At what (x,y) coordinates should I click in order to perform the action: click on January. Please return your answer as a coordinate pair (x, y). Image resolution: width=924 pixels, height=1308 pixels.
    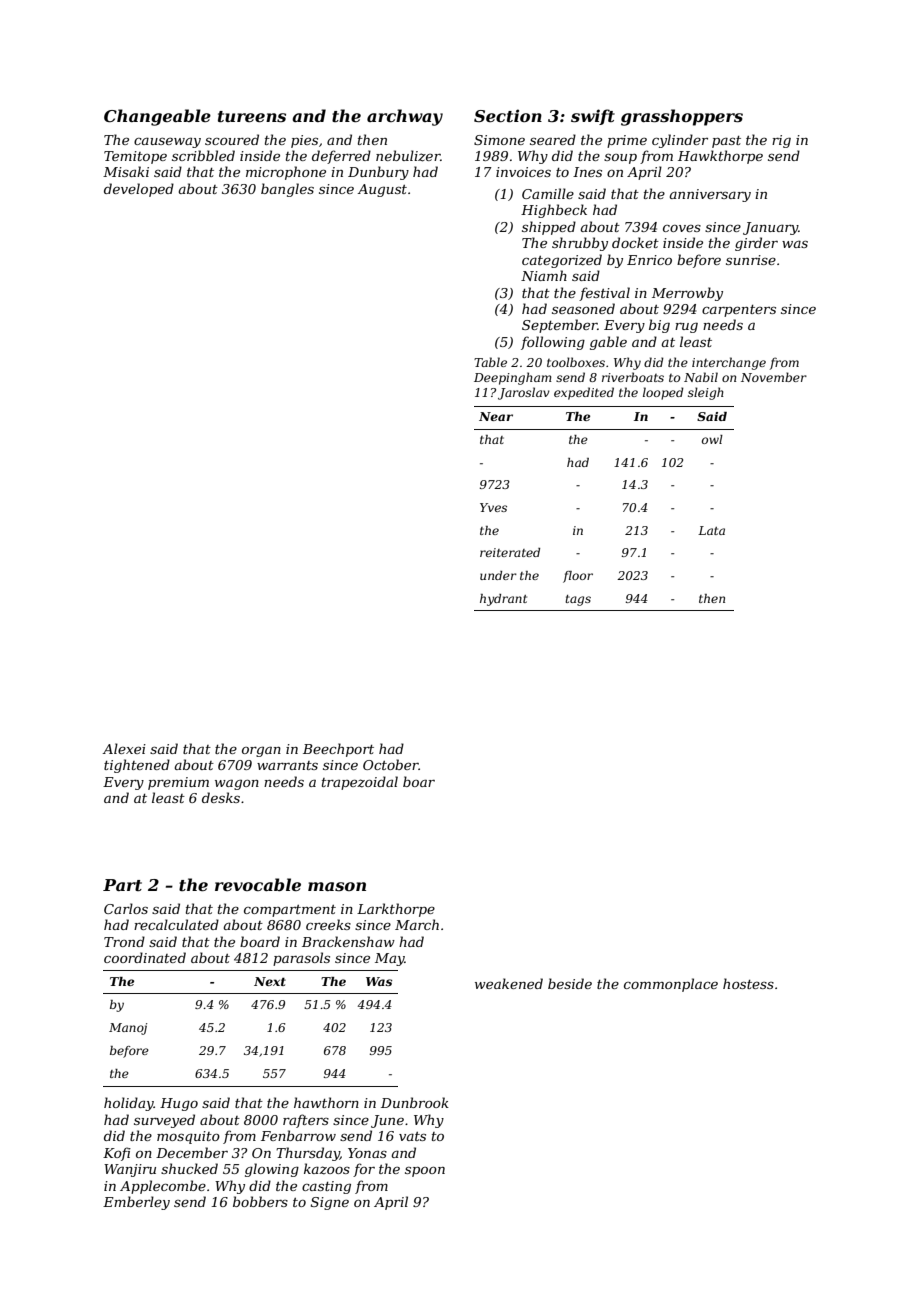
    Looking at the image, I should click on (770, 228).
